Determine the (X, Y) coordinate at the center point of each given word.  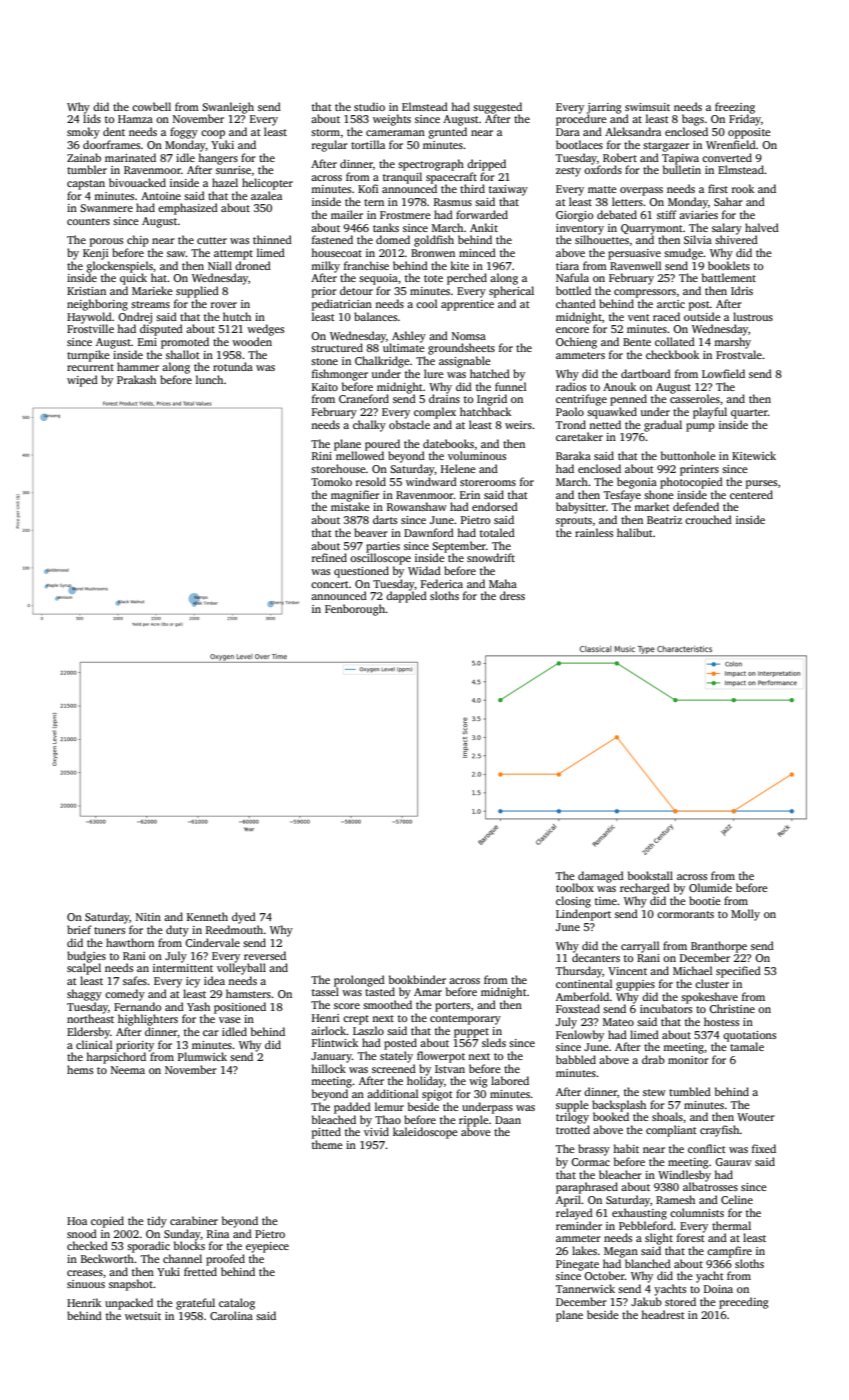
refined (329, 557)
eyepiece (267, 1247)
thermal (731, 1225)
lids (92, 118)
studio (369, 106)
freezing (735, 108)
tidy (157, 1222)
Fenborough (355, 610)
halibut (635, 532)
